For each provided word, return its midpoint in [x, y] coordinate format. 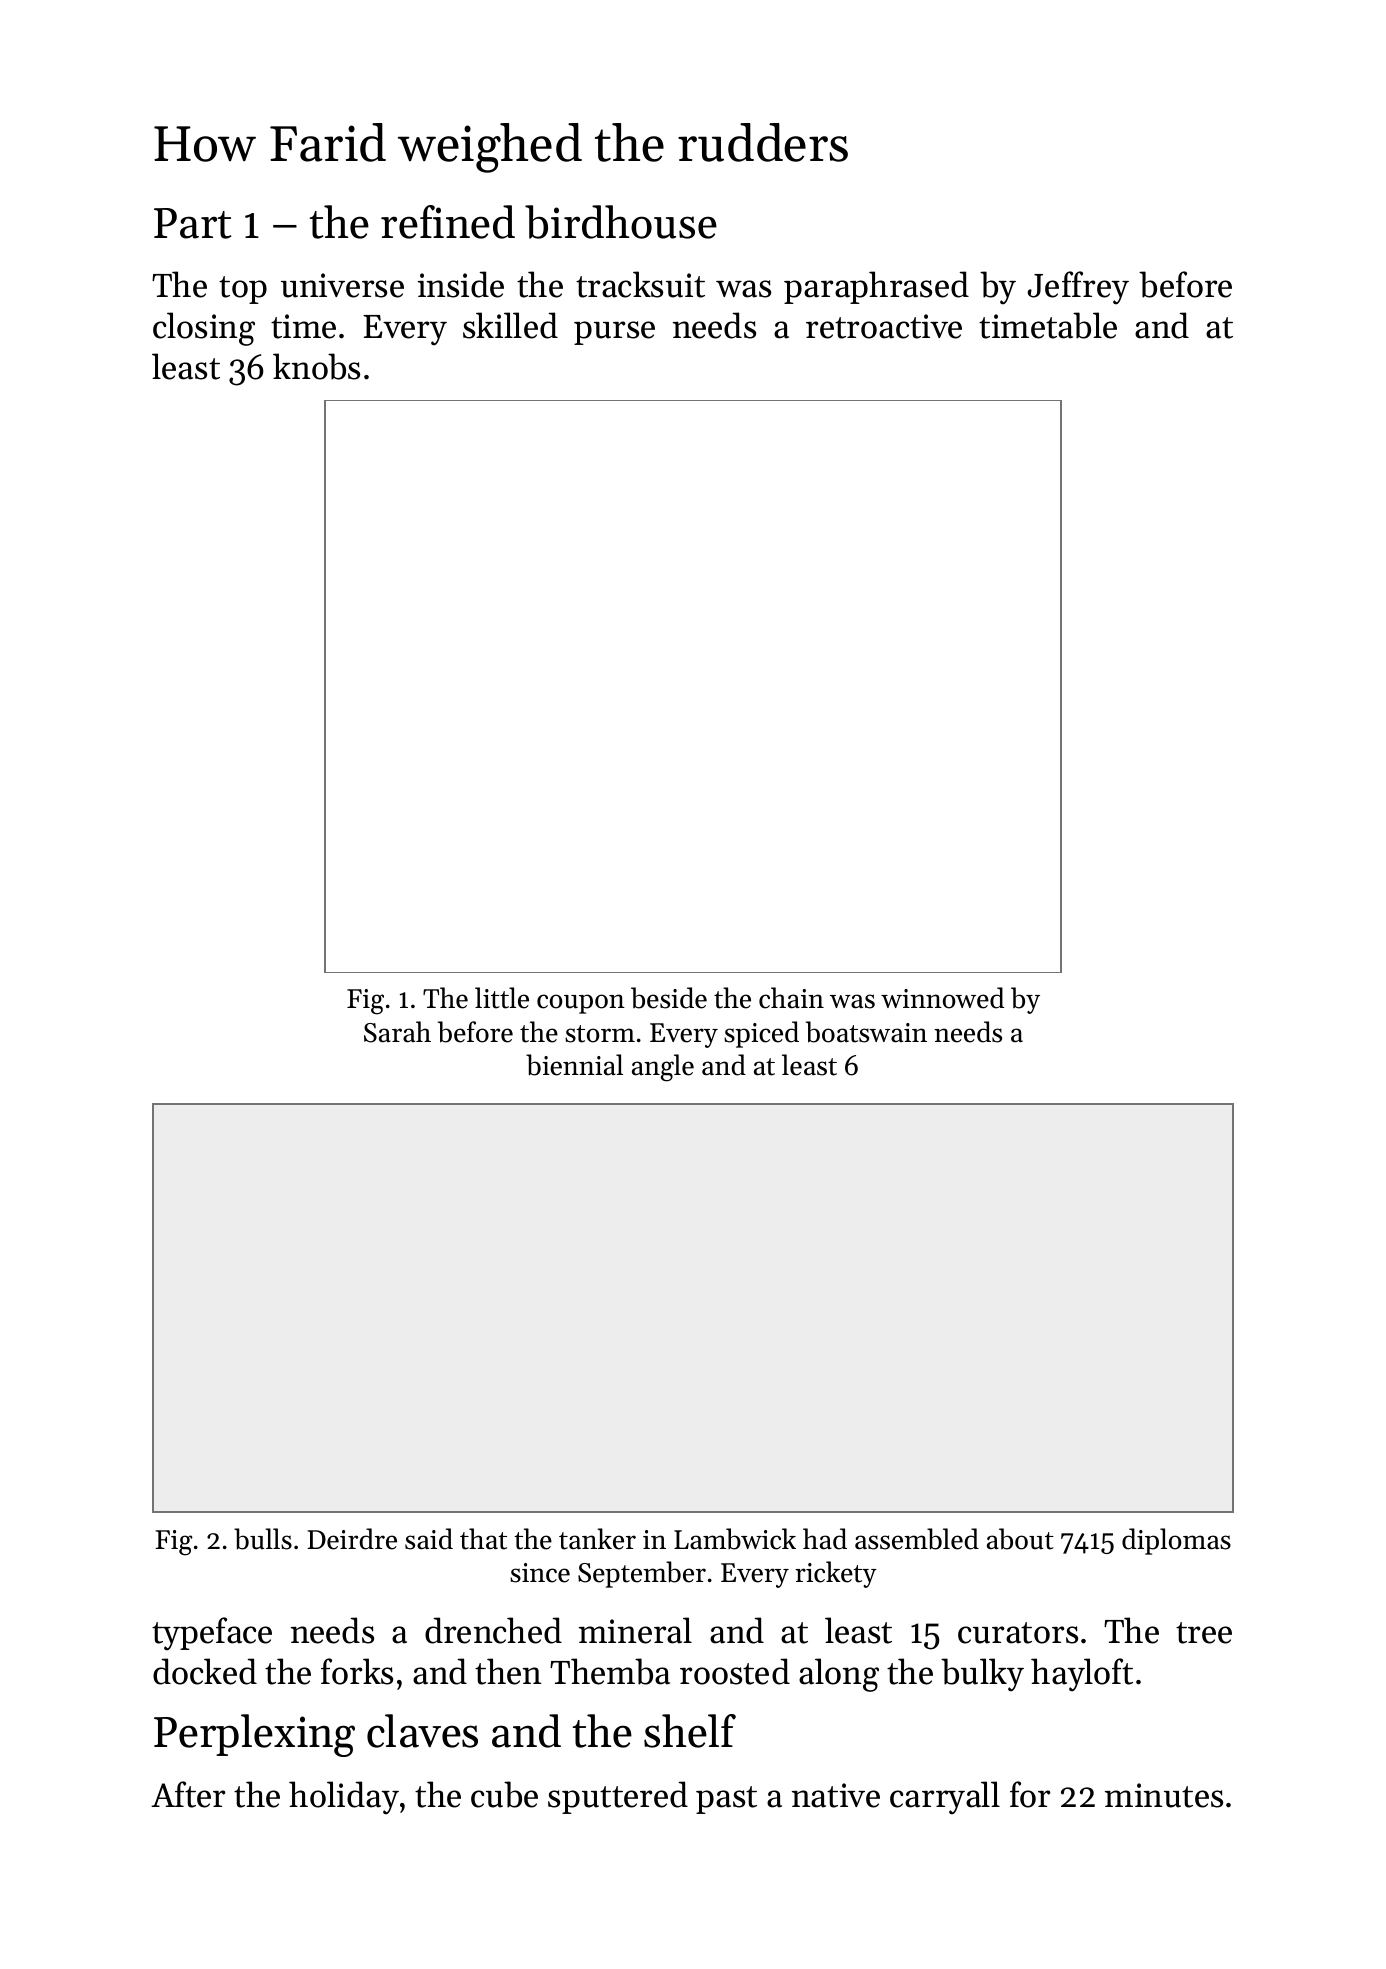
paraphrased [876, 287]
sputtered [618, 1797]
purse [614, 333]
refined [448, 222]
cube [504, 1794]
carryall [945, 1798]
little [502, 998]
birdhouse [621, 222]
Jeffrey [1078, 288]
